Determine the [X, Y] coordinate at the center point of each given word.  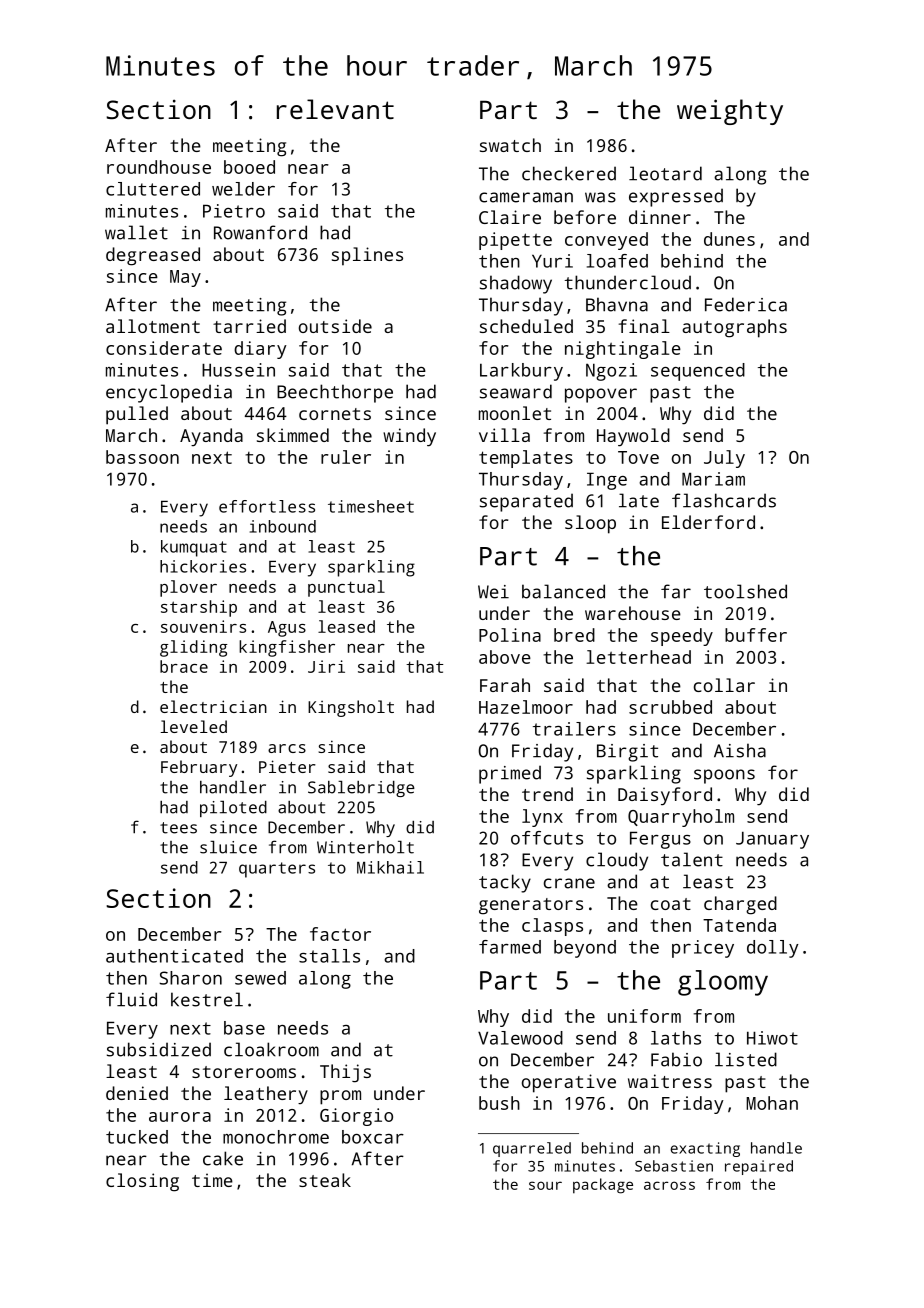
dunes [729, 239]
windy [409, 437]
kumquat [194, 548]
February [199, 768]
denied [137, 1093]
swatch [510, 145]
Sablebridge [361, 789]
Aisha [740, 750]
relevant [335, 109]
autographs [734, 328]
